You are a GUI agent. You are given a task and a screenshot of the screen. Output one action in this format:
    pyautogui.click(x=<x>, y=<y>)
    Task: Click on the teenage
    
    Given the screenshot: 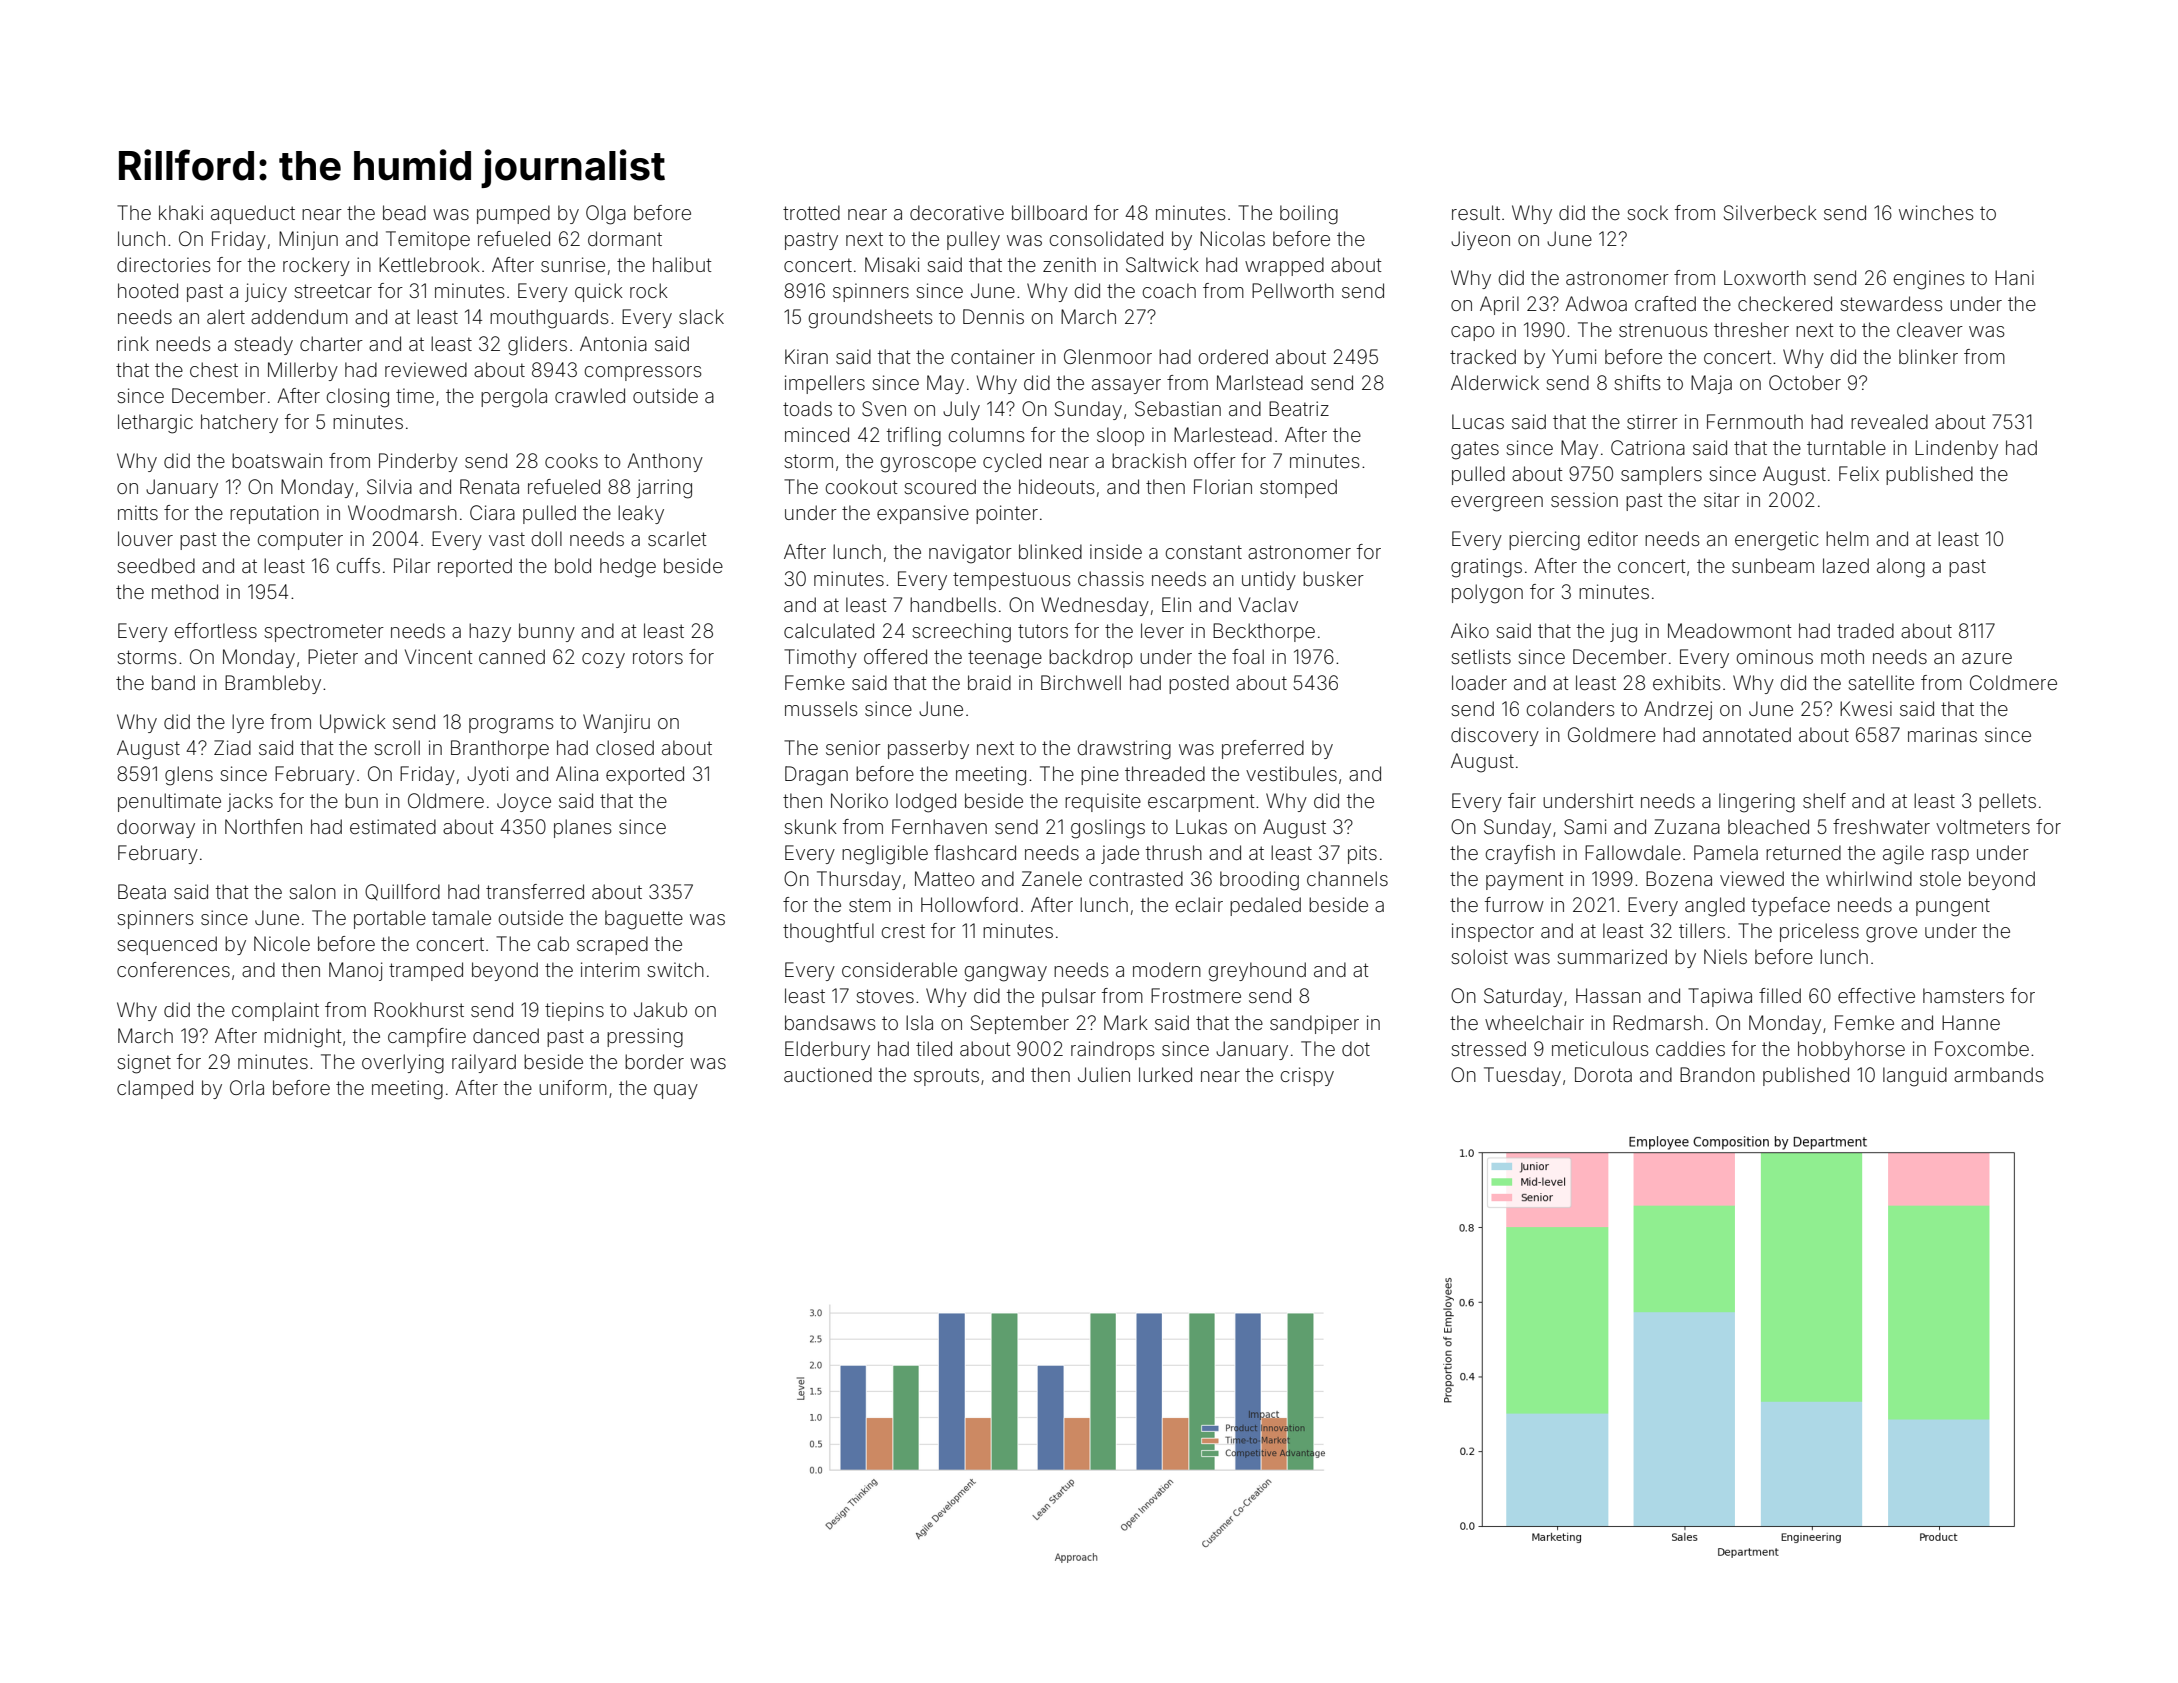 What is the action you would take?
    pyautogui.click(x=1005, y=659)
